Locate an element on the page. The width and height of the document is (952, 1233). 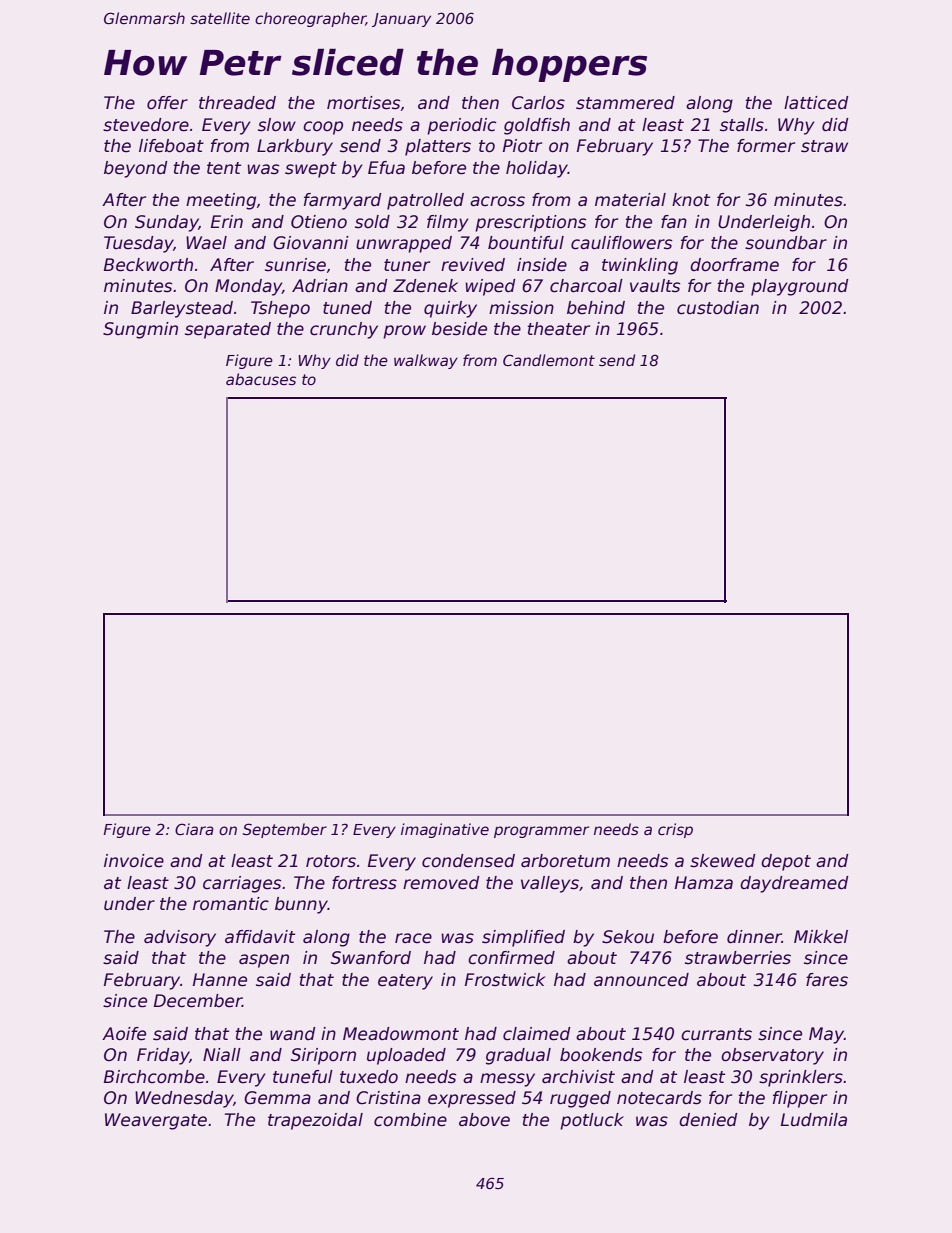
soundbar is located at coordinates (786, 243).
